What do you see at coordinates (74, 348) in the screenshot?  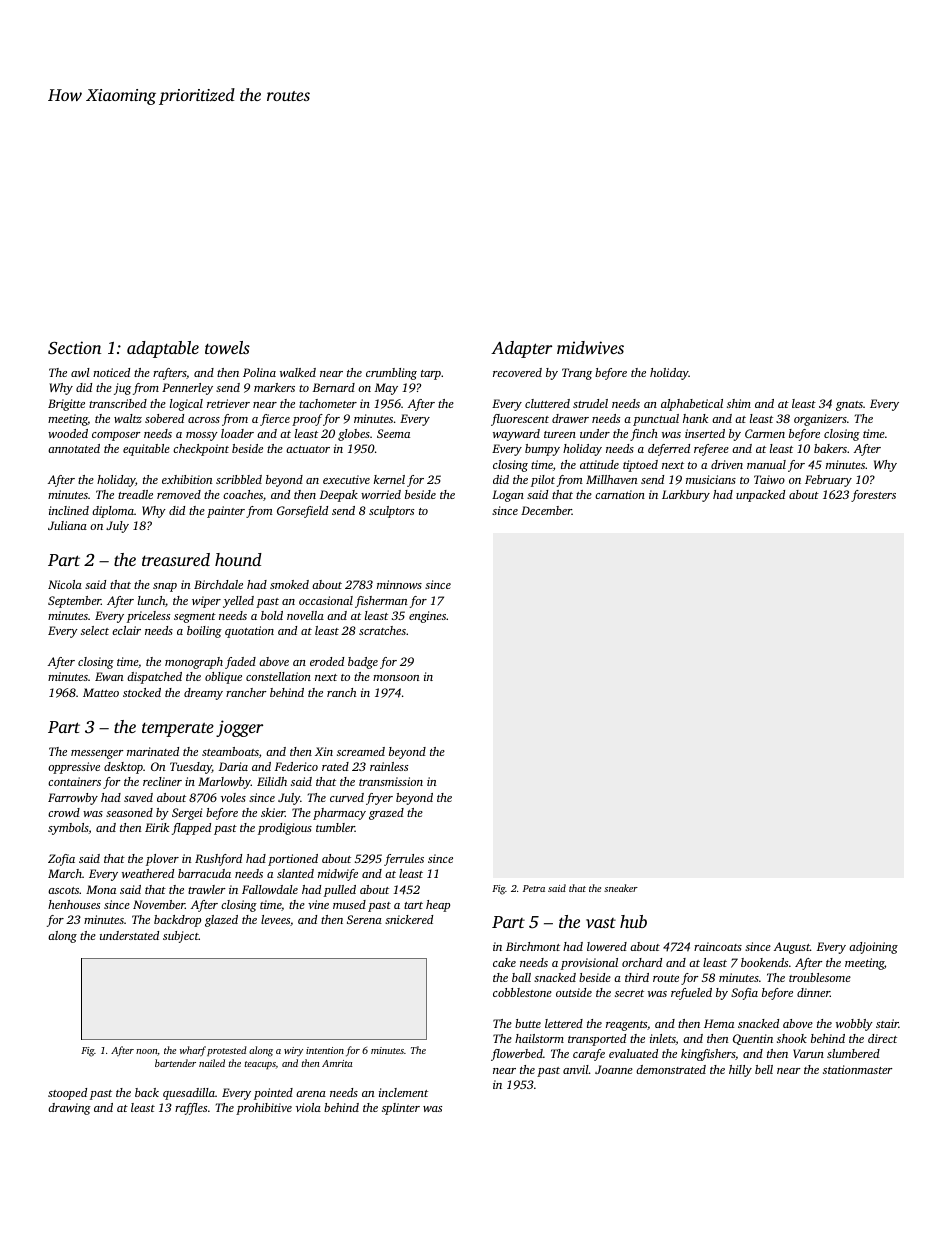 I see `Section` at bounding box center [74, 348].
